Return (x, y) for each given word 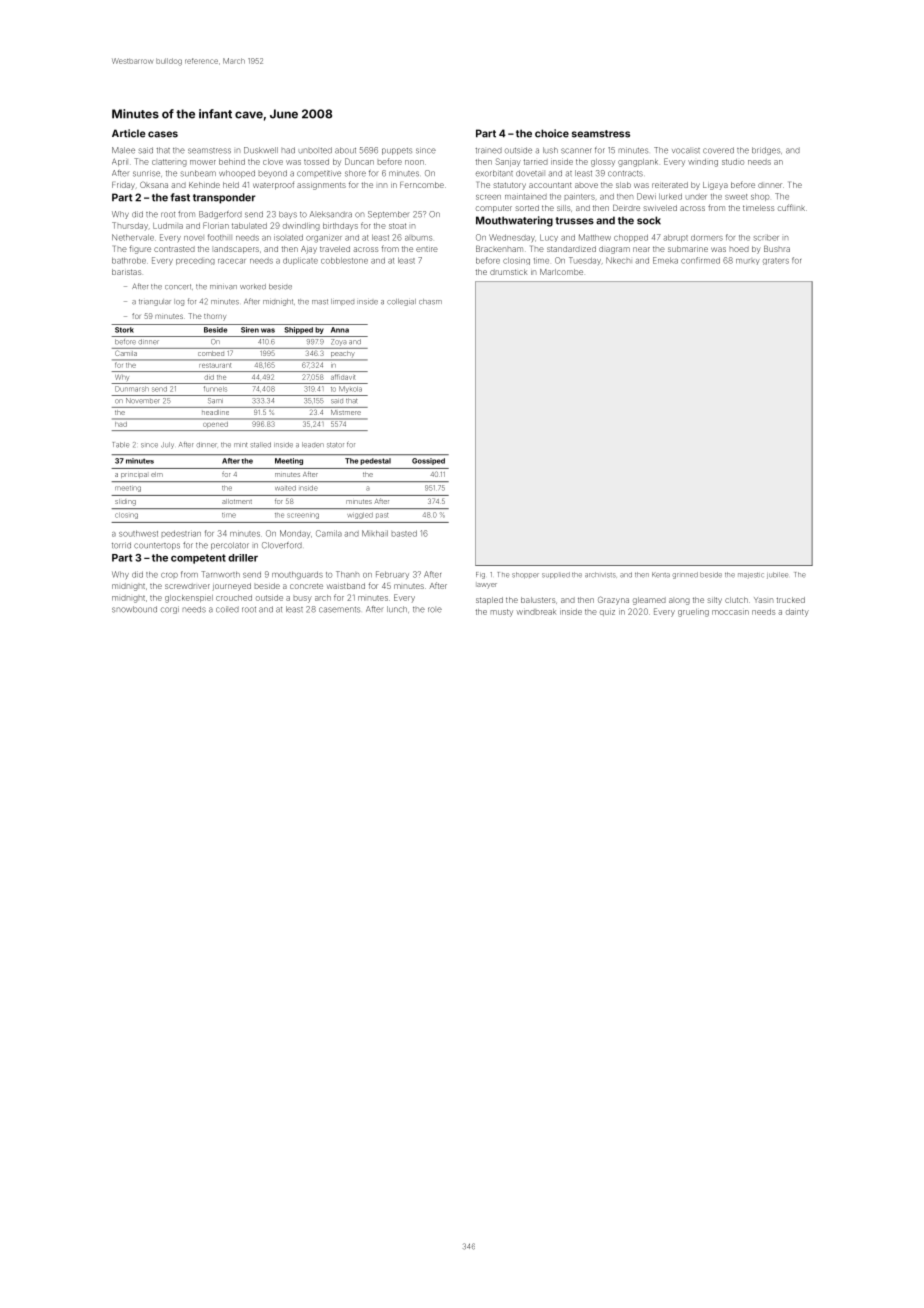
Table (121, 445)
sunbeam (198, 173)
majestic (751, 575)
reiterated (670, 185)
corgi (170, 610)
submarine (688, 249)
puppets (397, 151)
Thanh (347, 574)
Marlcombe (561, 272)
